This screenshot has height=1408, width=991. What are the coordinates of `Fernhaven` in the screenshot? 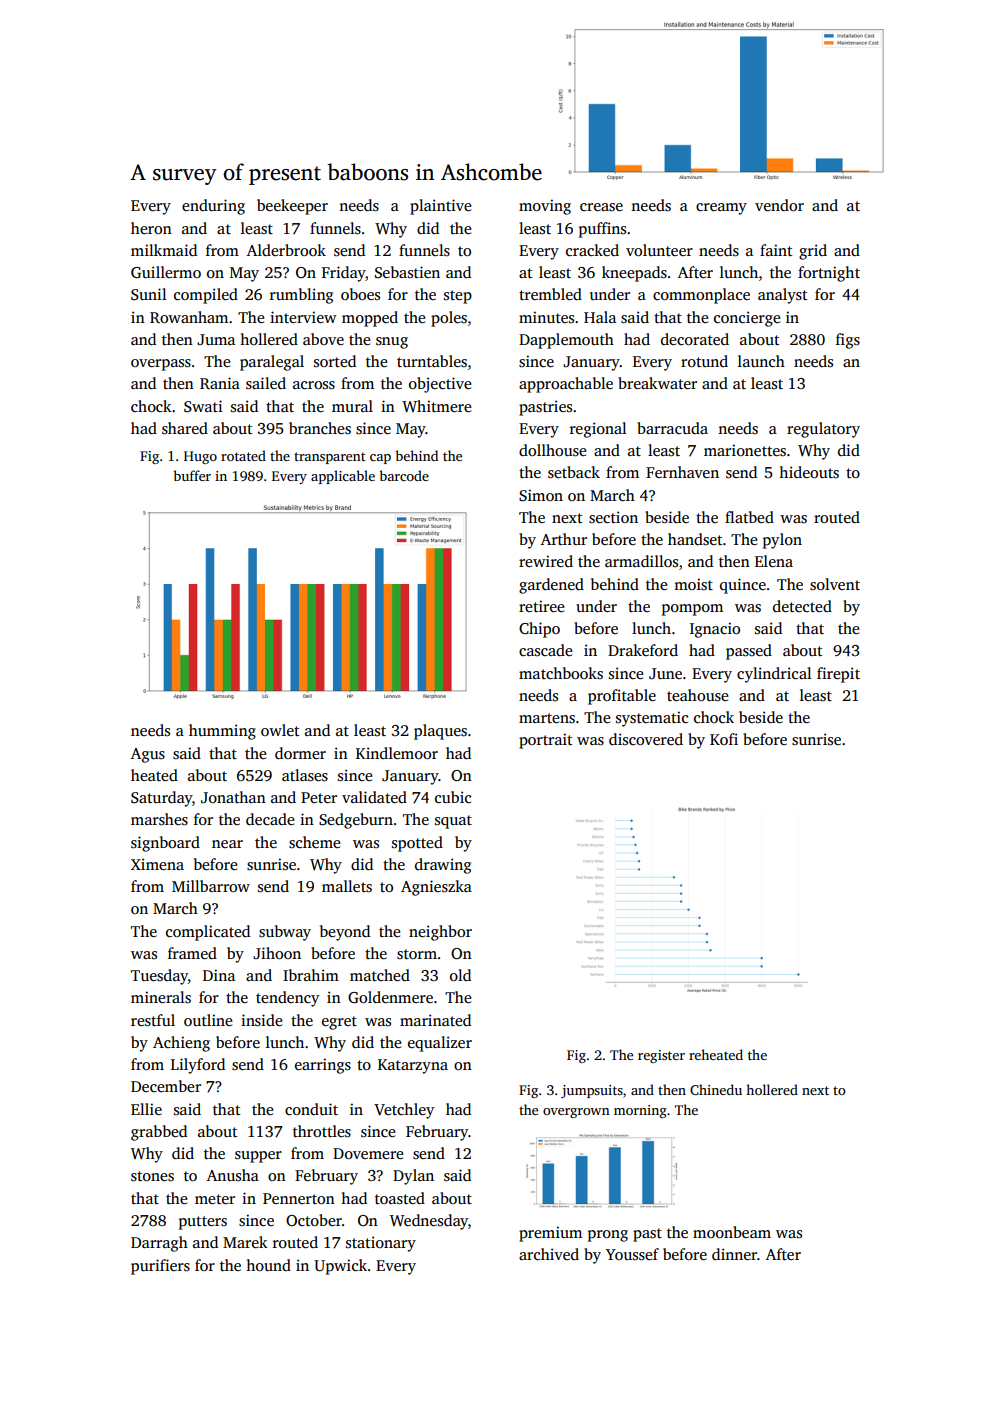 It's located at (682, 472).
